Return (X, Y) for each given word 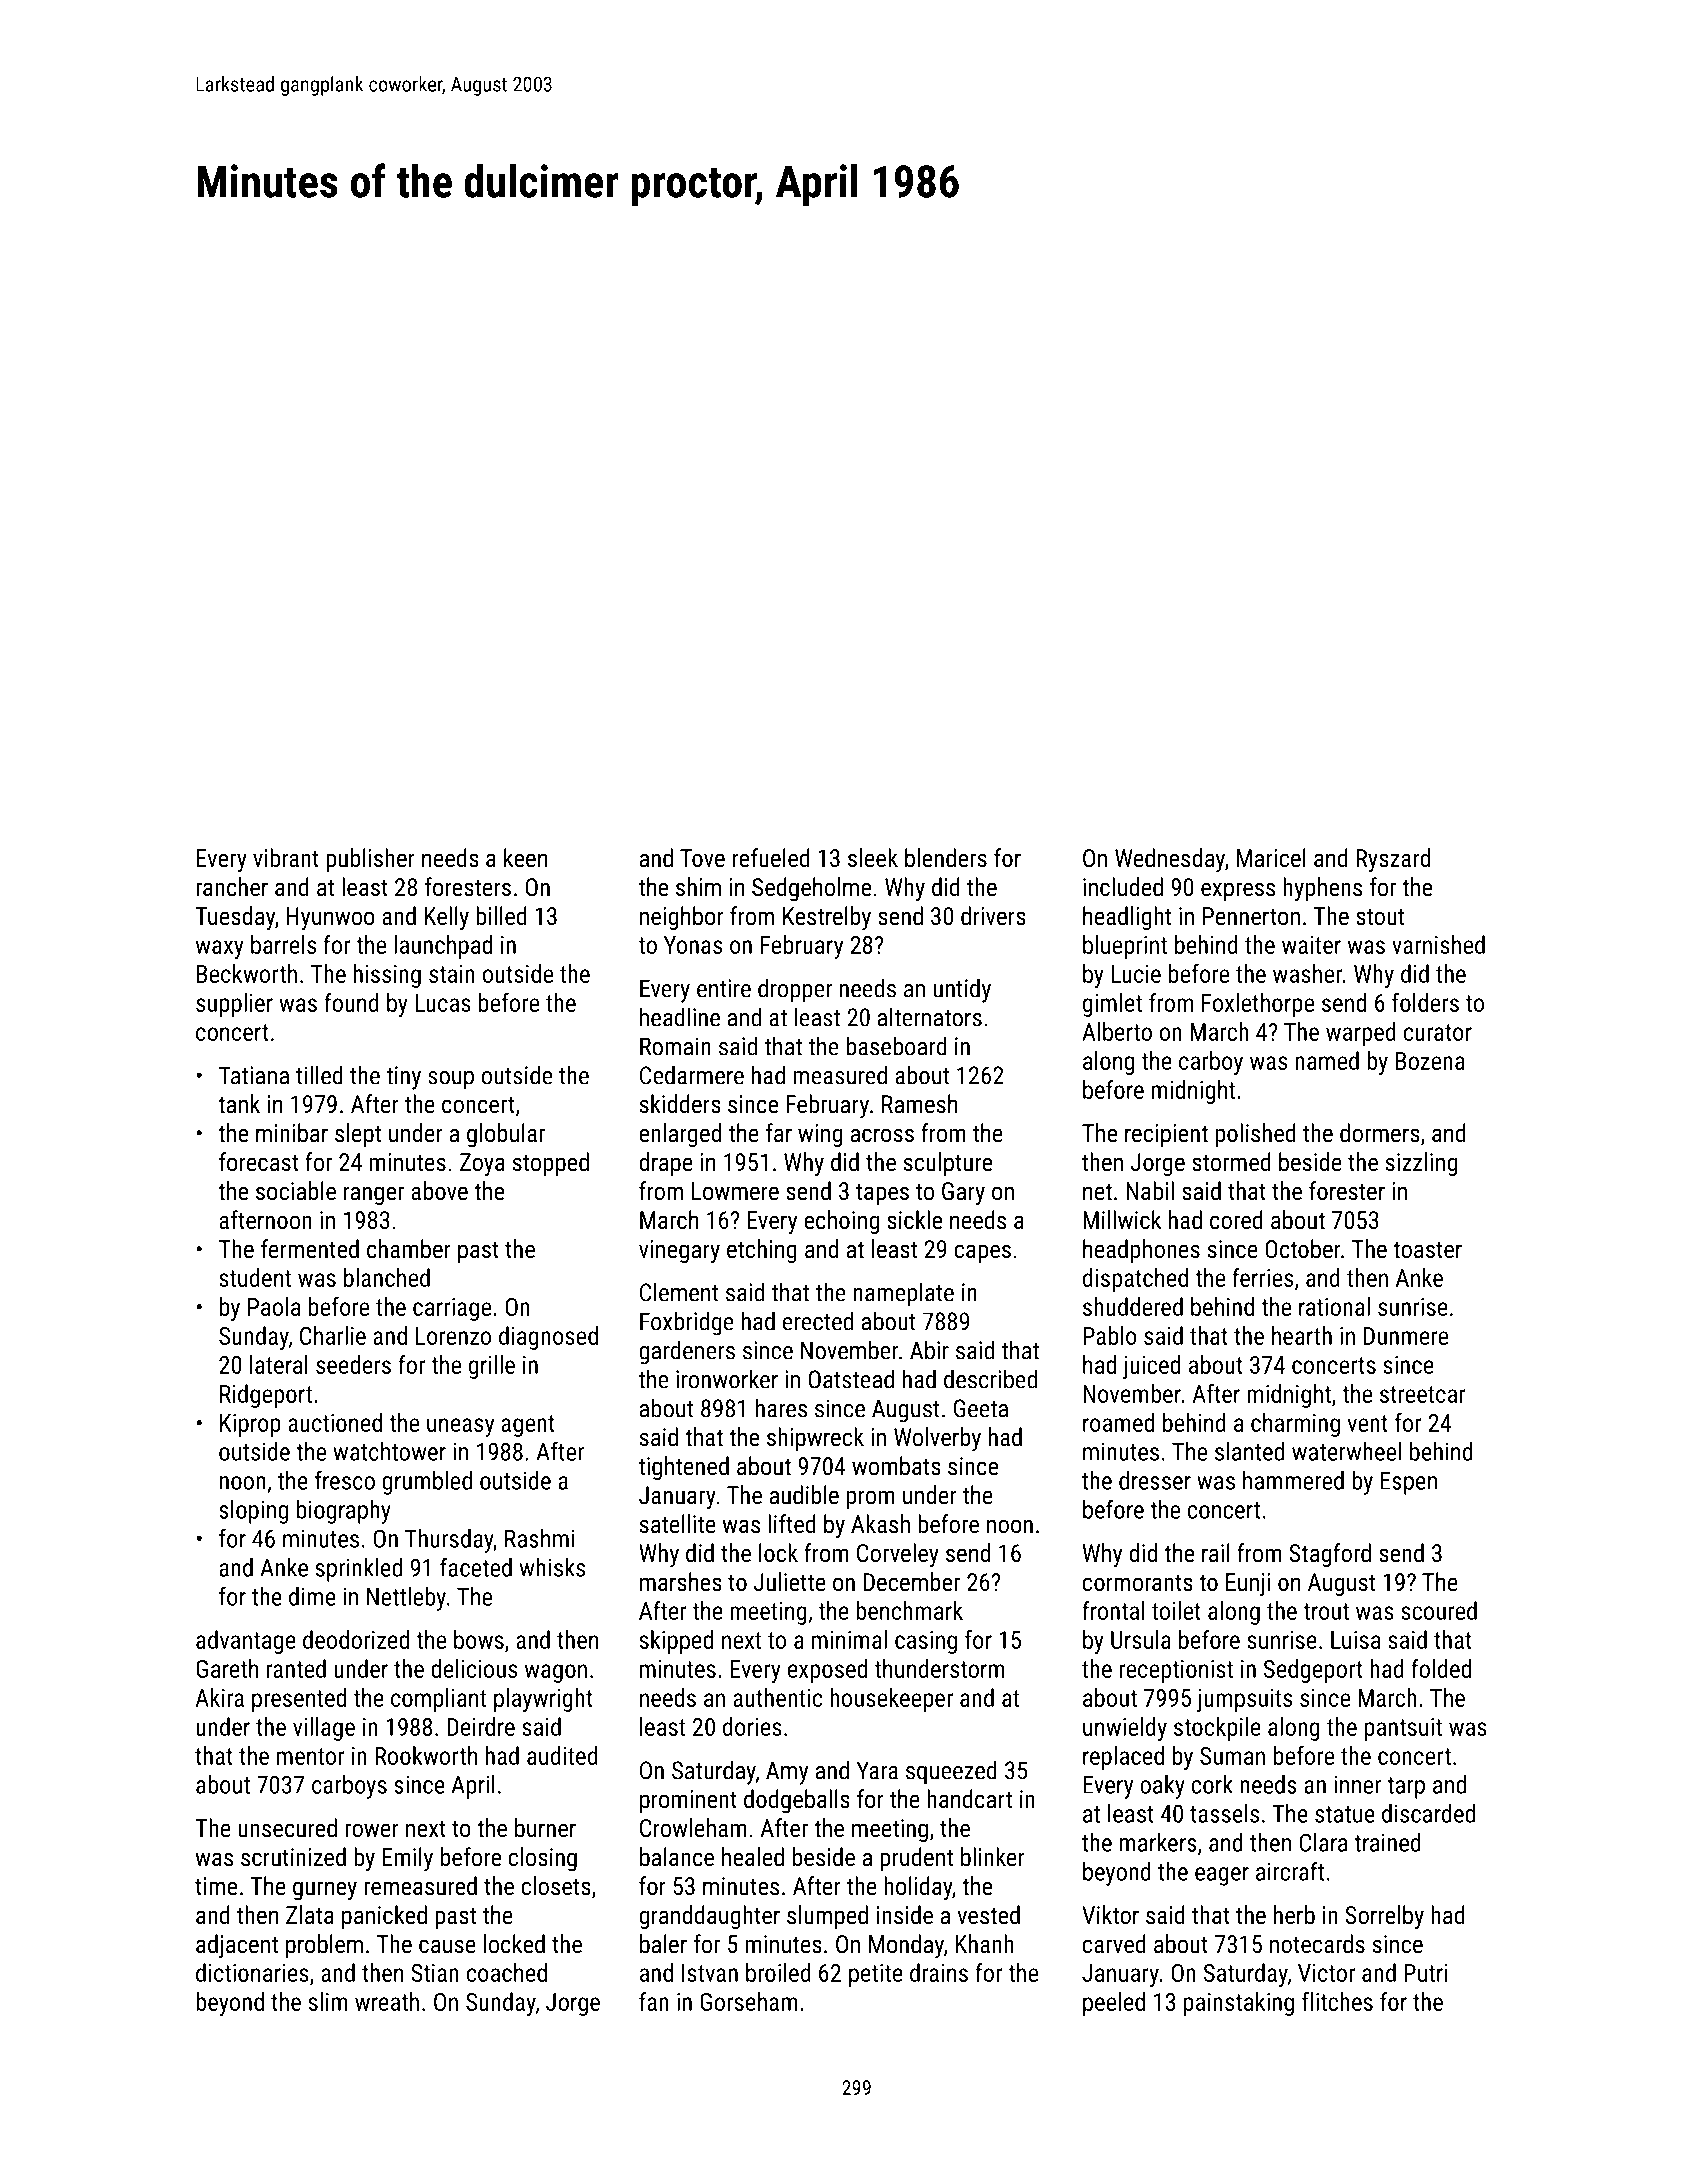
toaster (1427, 1249)
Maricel (1271, 857)
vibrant (286, 857)
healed (753, 1856)
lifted (792, 1523)
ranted (296, 1668)
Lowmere (735, 1191)
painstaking (1239, 2004)
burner (545, 1827)
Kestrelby (827, 918)
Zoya (482, 1164)
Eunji (1248, 1585)
